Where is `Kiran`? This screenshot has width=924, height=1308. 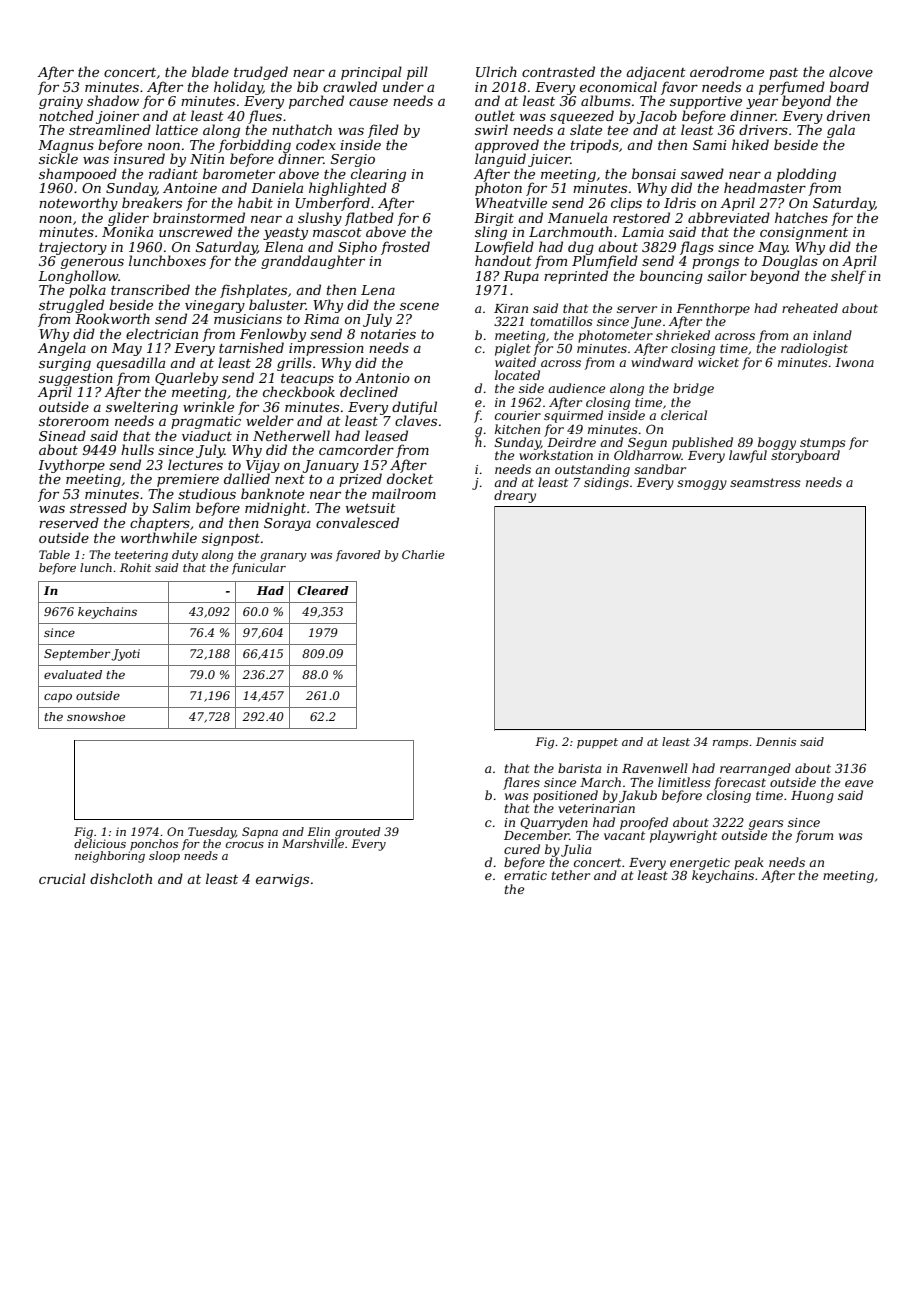 Kiran is located at coordinates (511, 308).
